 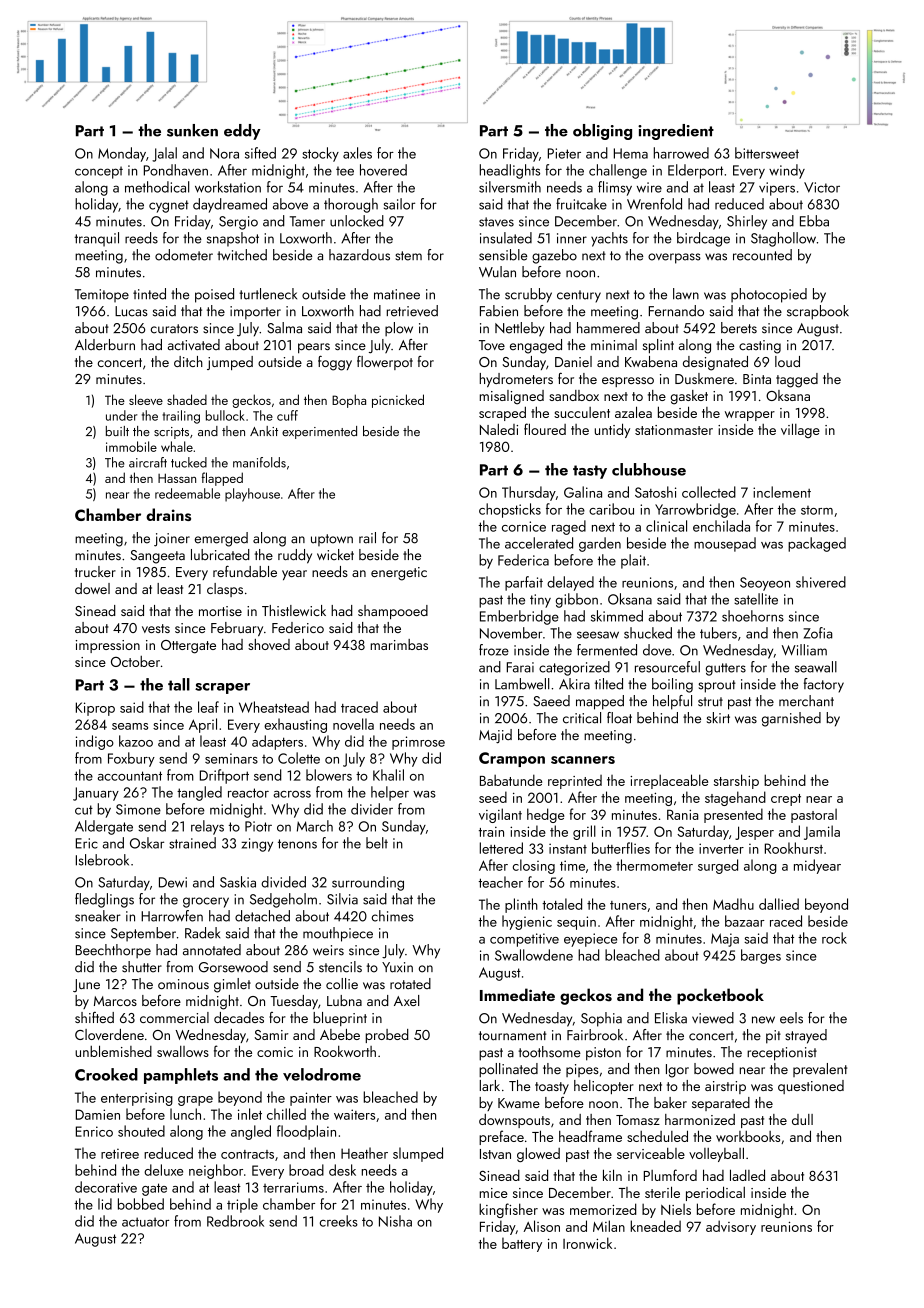 What do you see at coordinates (258, 826) in the document?
I see `Piotr` at bounding box center [258, 826].
